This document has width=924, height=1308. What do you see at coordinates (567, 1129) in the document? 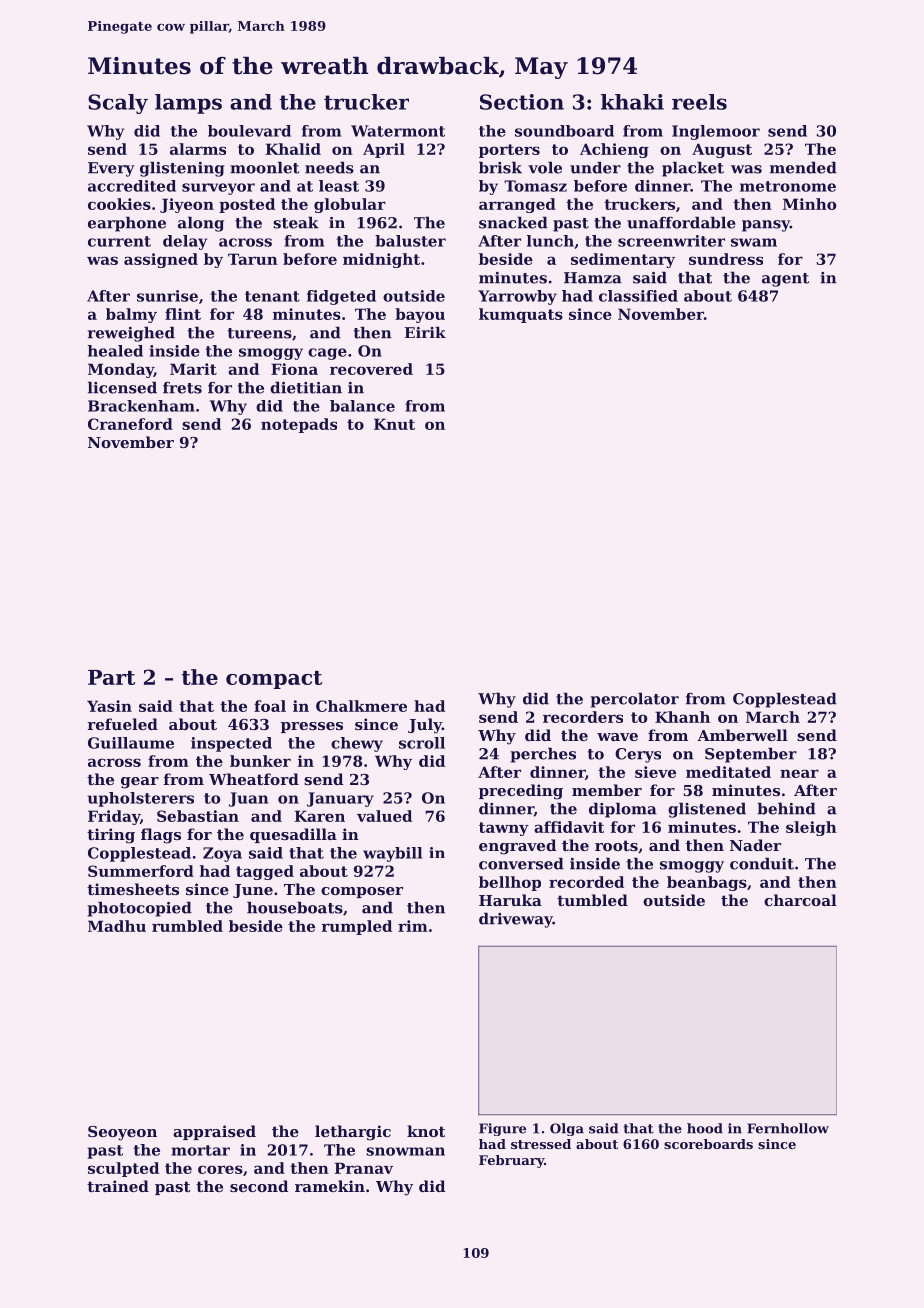
I see `Olga` at bounding box center [567, 1129].
